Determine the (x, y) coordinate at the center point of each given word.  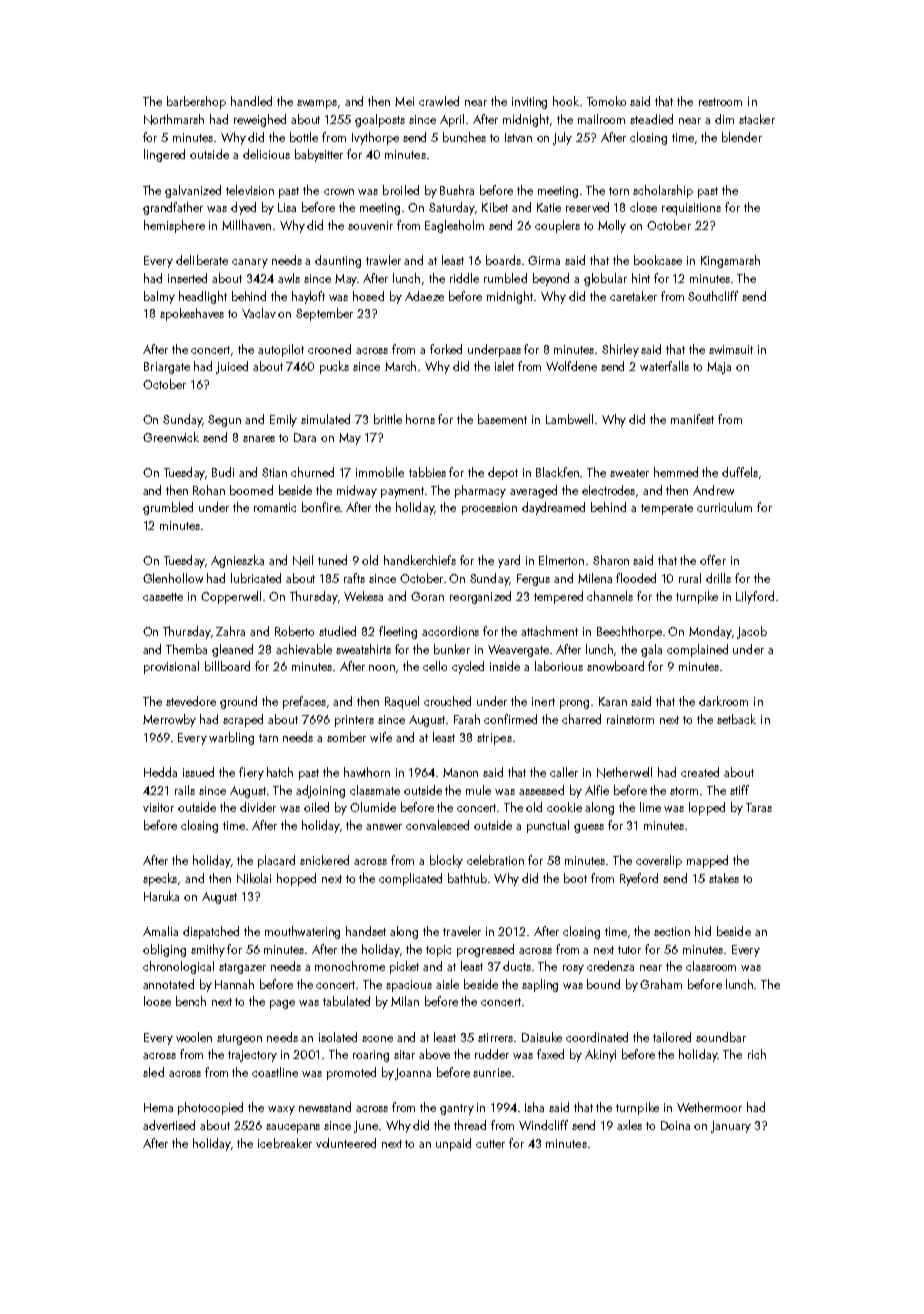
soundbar (721, 1037)
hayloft (308, 297)
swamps (317, 104)
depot (503, 473)
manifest (692, 419)
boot (575, 878)
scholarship (663, 191)
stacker (757, 119)
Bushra (457, 190)
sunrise (492, 1072)
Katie (549, 207)
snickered (324, 860)
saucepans (293, 1128)
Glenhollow (173, 578)
